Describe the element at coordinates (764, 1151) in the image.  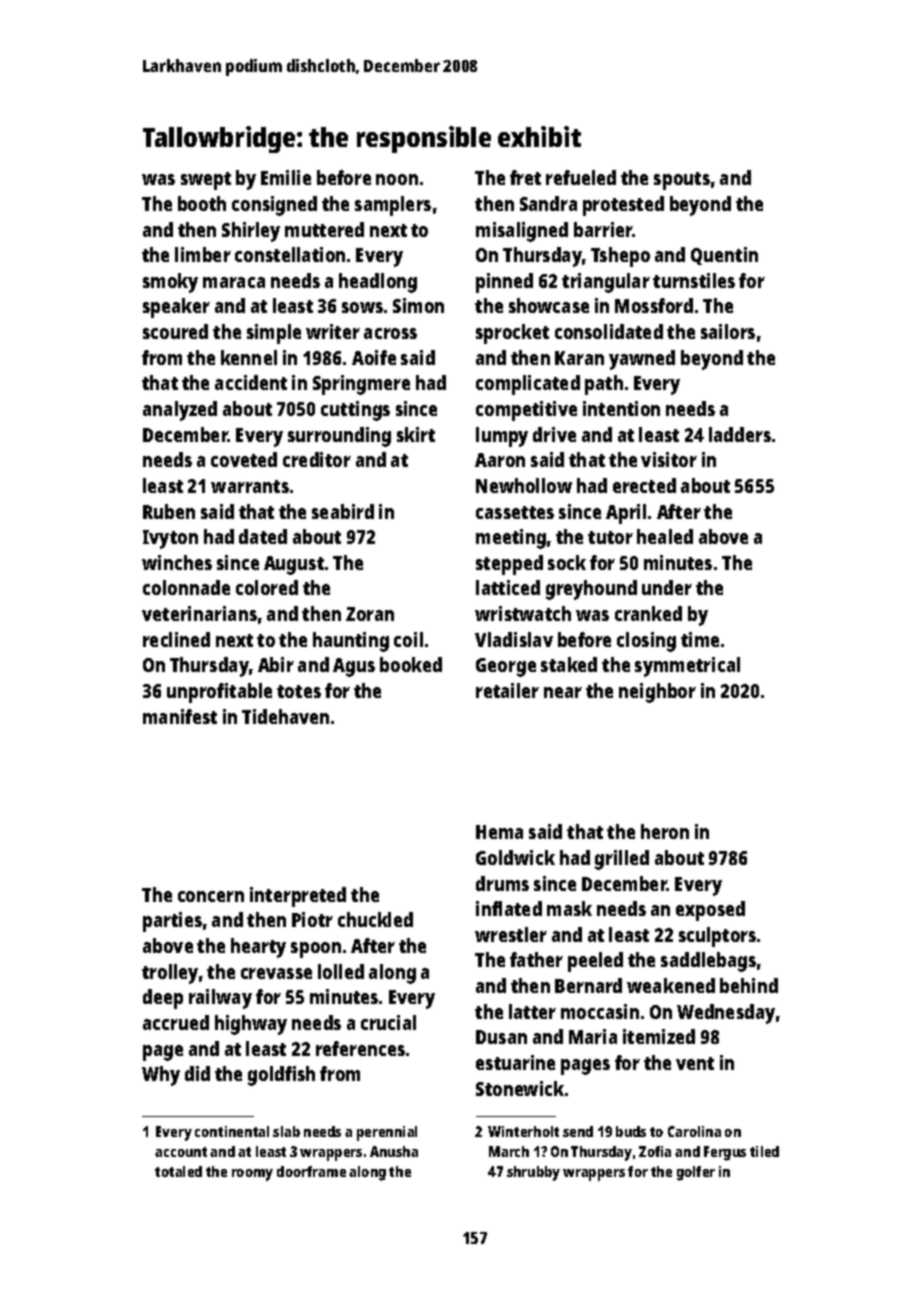
I see `tiled` at that location.
